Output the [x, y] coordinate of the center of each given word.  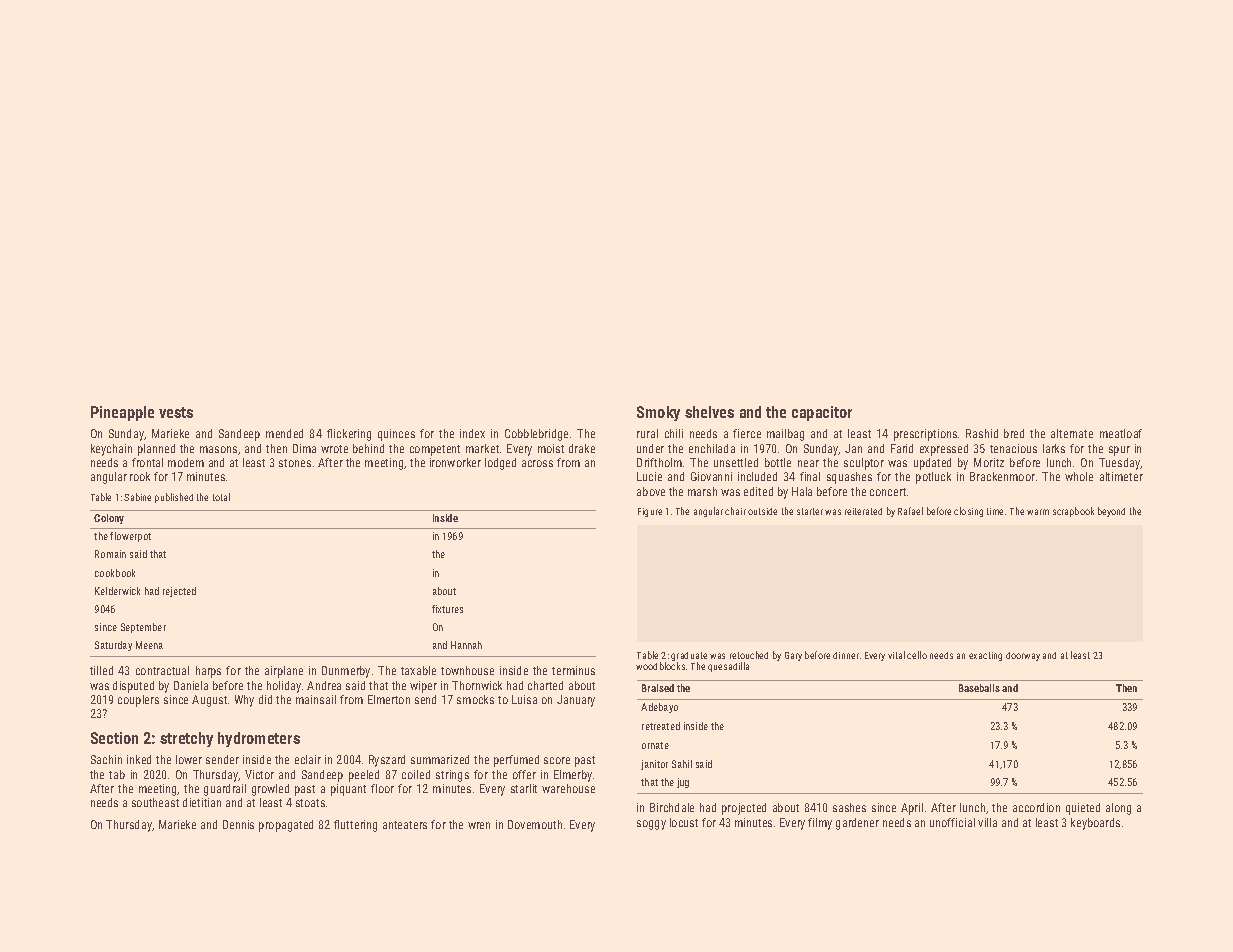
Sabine [137, 497]
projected [744, 809]
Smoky [658, 413]
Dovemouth [535, 824]
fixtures [447, 609]
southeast [155, 802]
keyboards [1095, 824]
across [537, 463]
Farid [902, 448]
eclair [308, 759]
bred [1014, 433]
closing [968, 512]
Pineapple [122, 413]
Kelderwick [117, 591]
